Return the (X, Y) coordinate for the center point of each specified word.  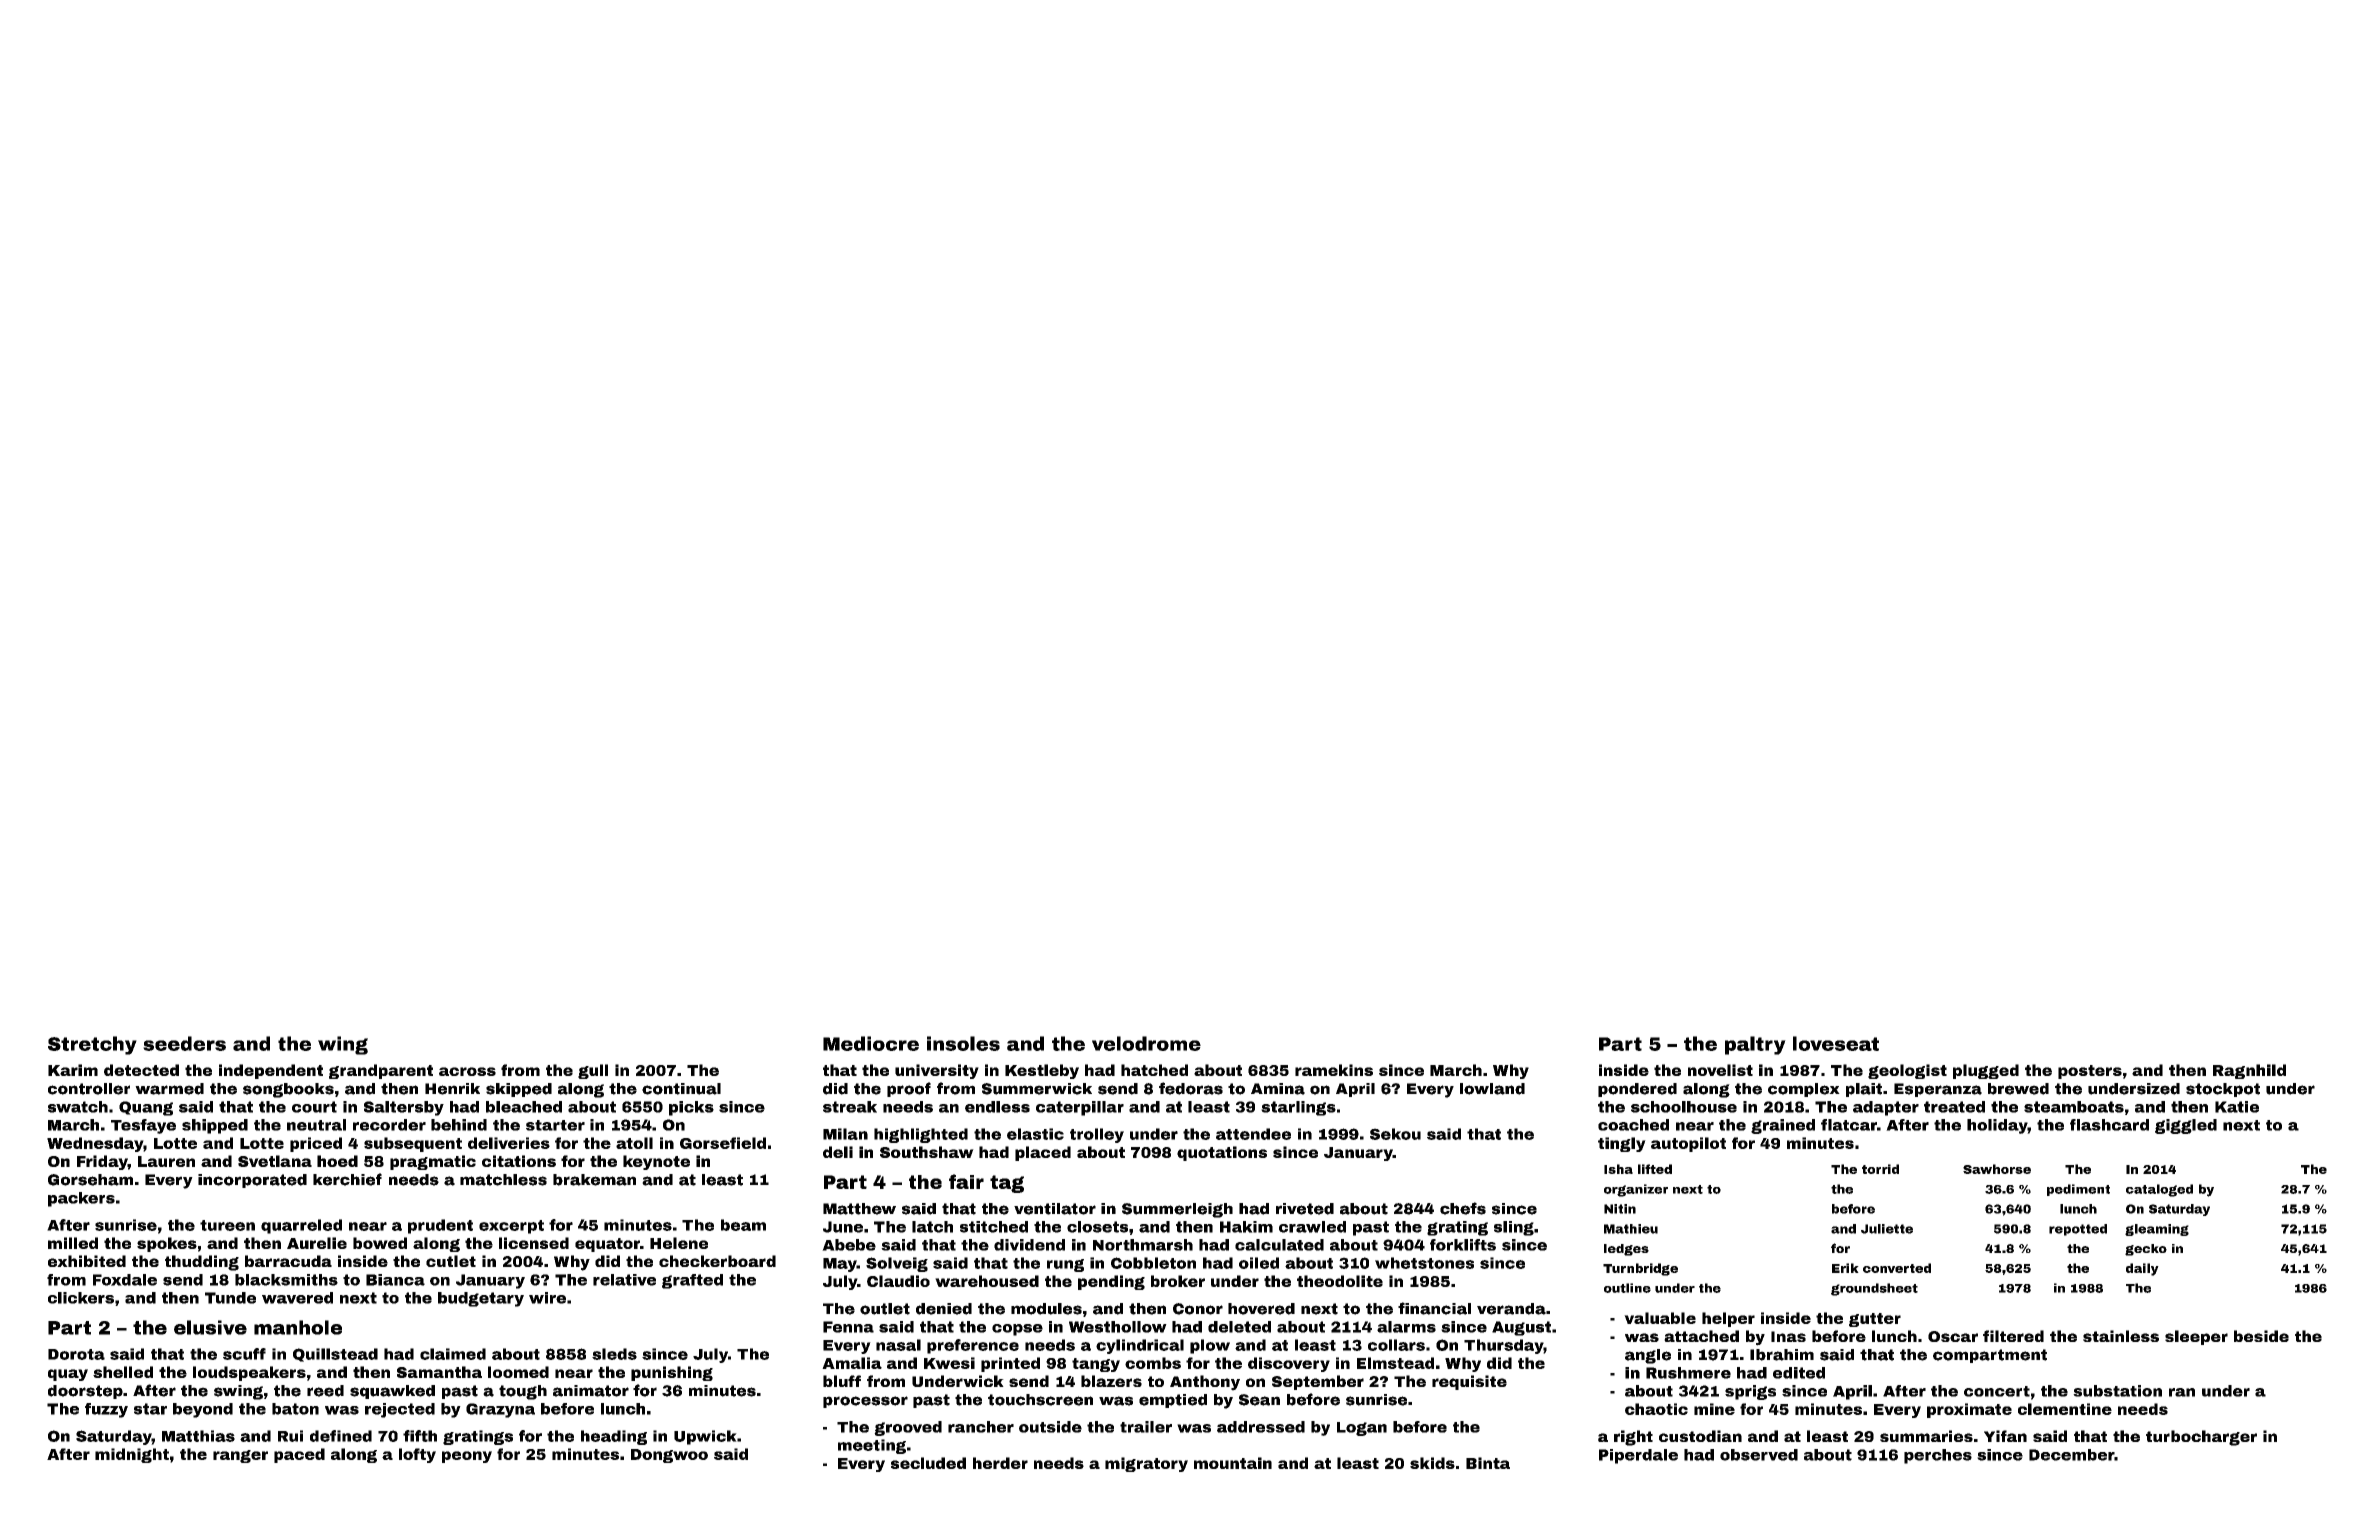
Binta (1488, 1463)
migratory (1146, 1464)
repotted (2078, 1230)
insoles (963, 1043)
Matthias (198, 1436)
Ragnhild (2249, 1071)
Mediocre (871, 1043)
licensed (534, 1243)
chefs (1463, 1208)
